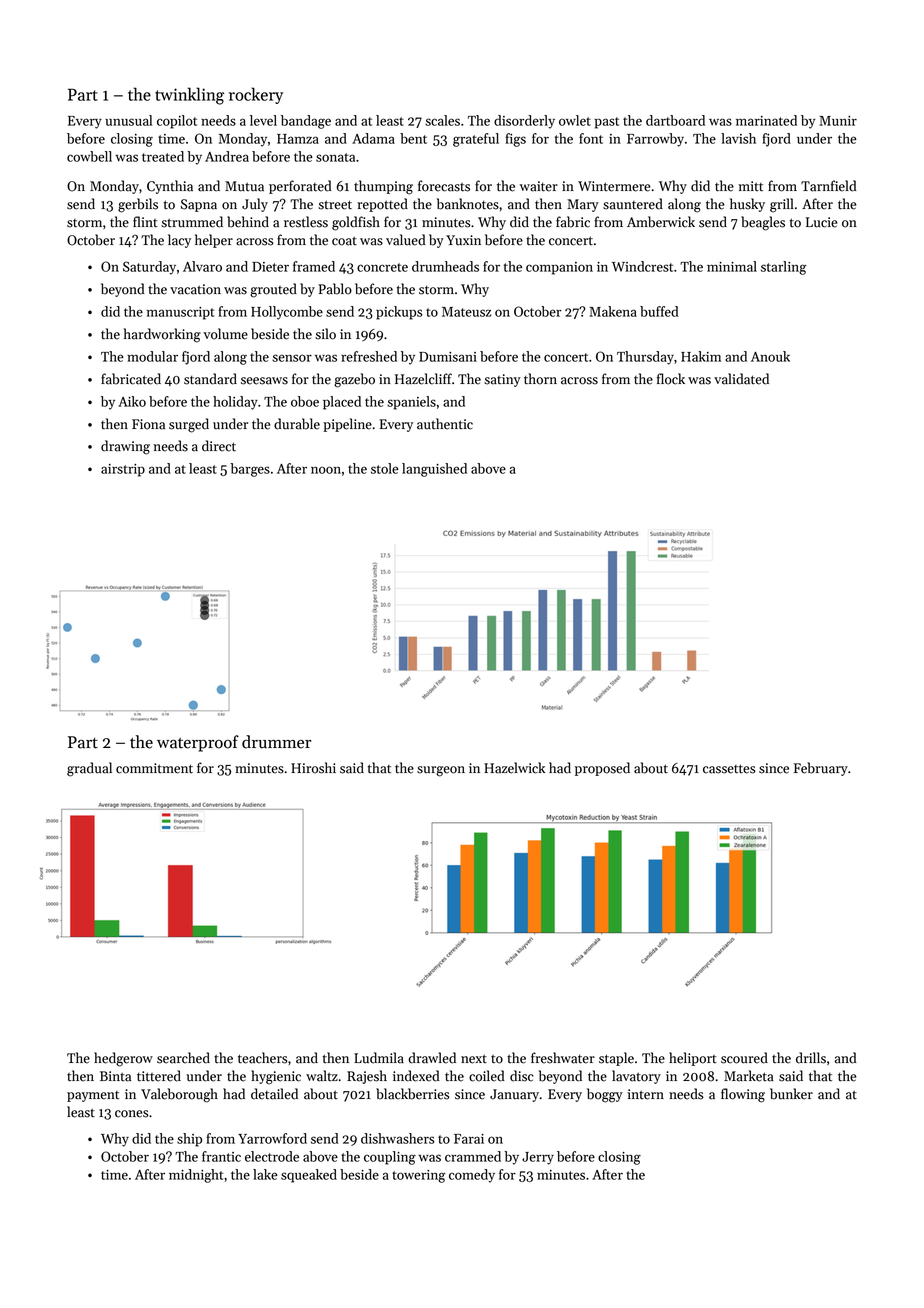 The width and height of the page is (924, 1308). Describe the element at coordinates (189, 96) in the page. I see `twinkling` at that location.
